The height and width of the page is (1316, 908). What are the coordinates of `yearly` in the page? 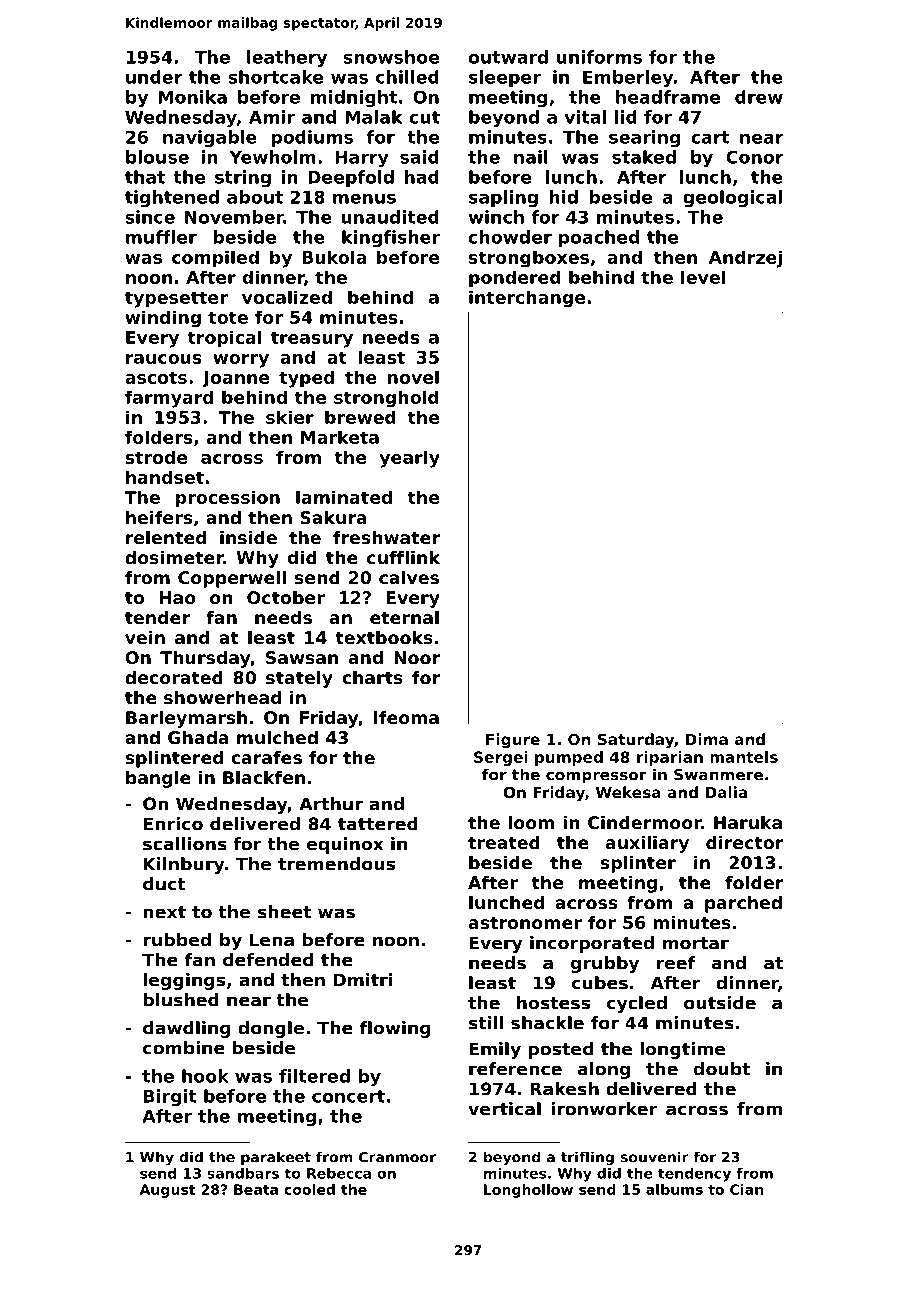 It's located at (409, 459).
